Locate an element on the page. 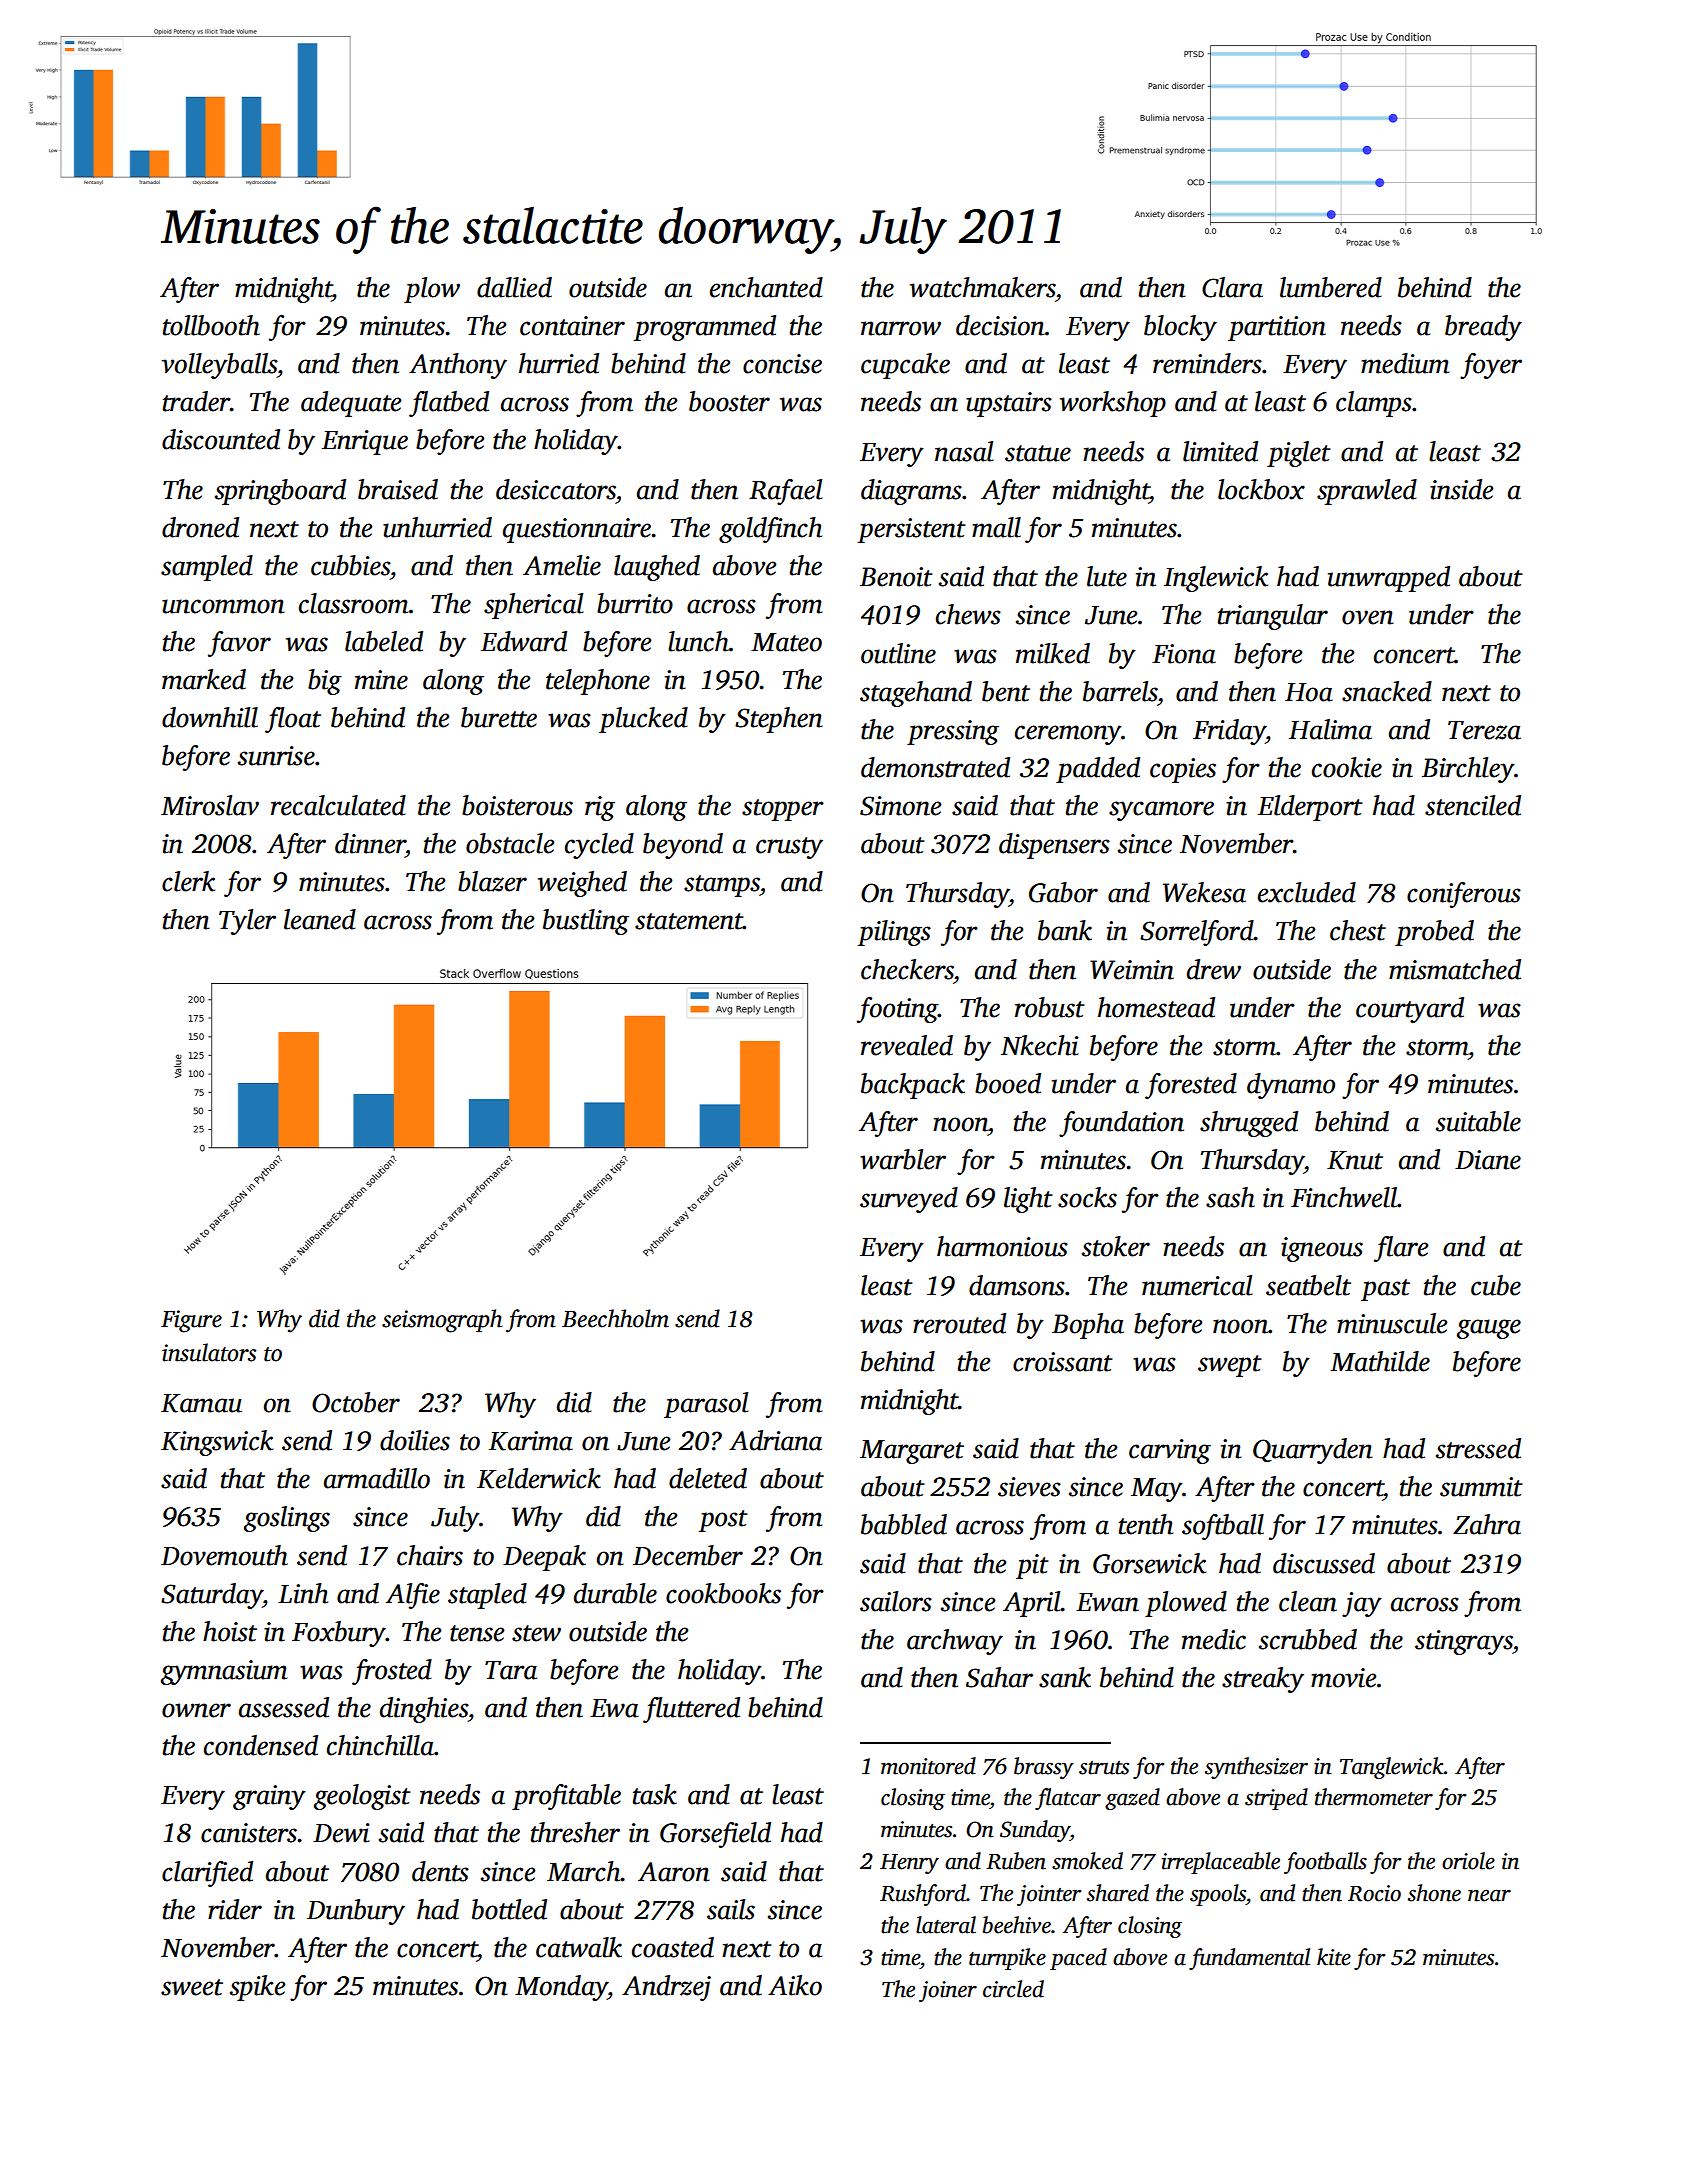  plucked is located at coordinates (643, 720).
